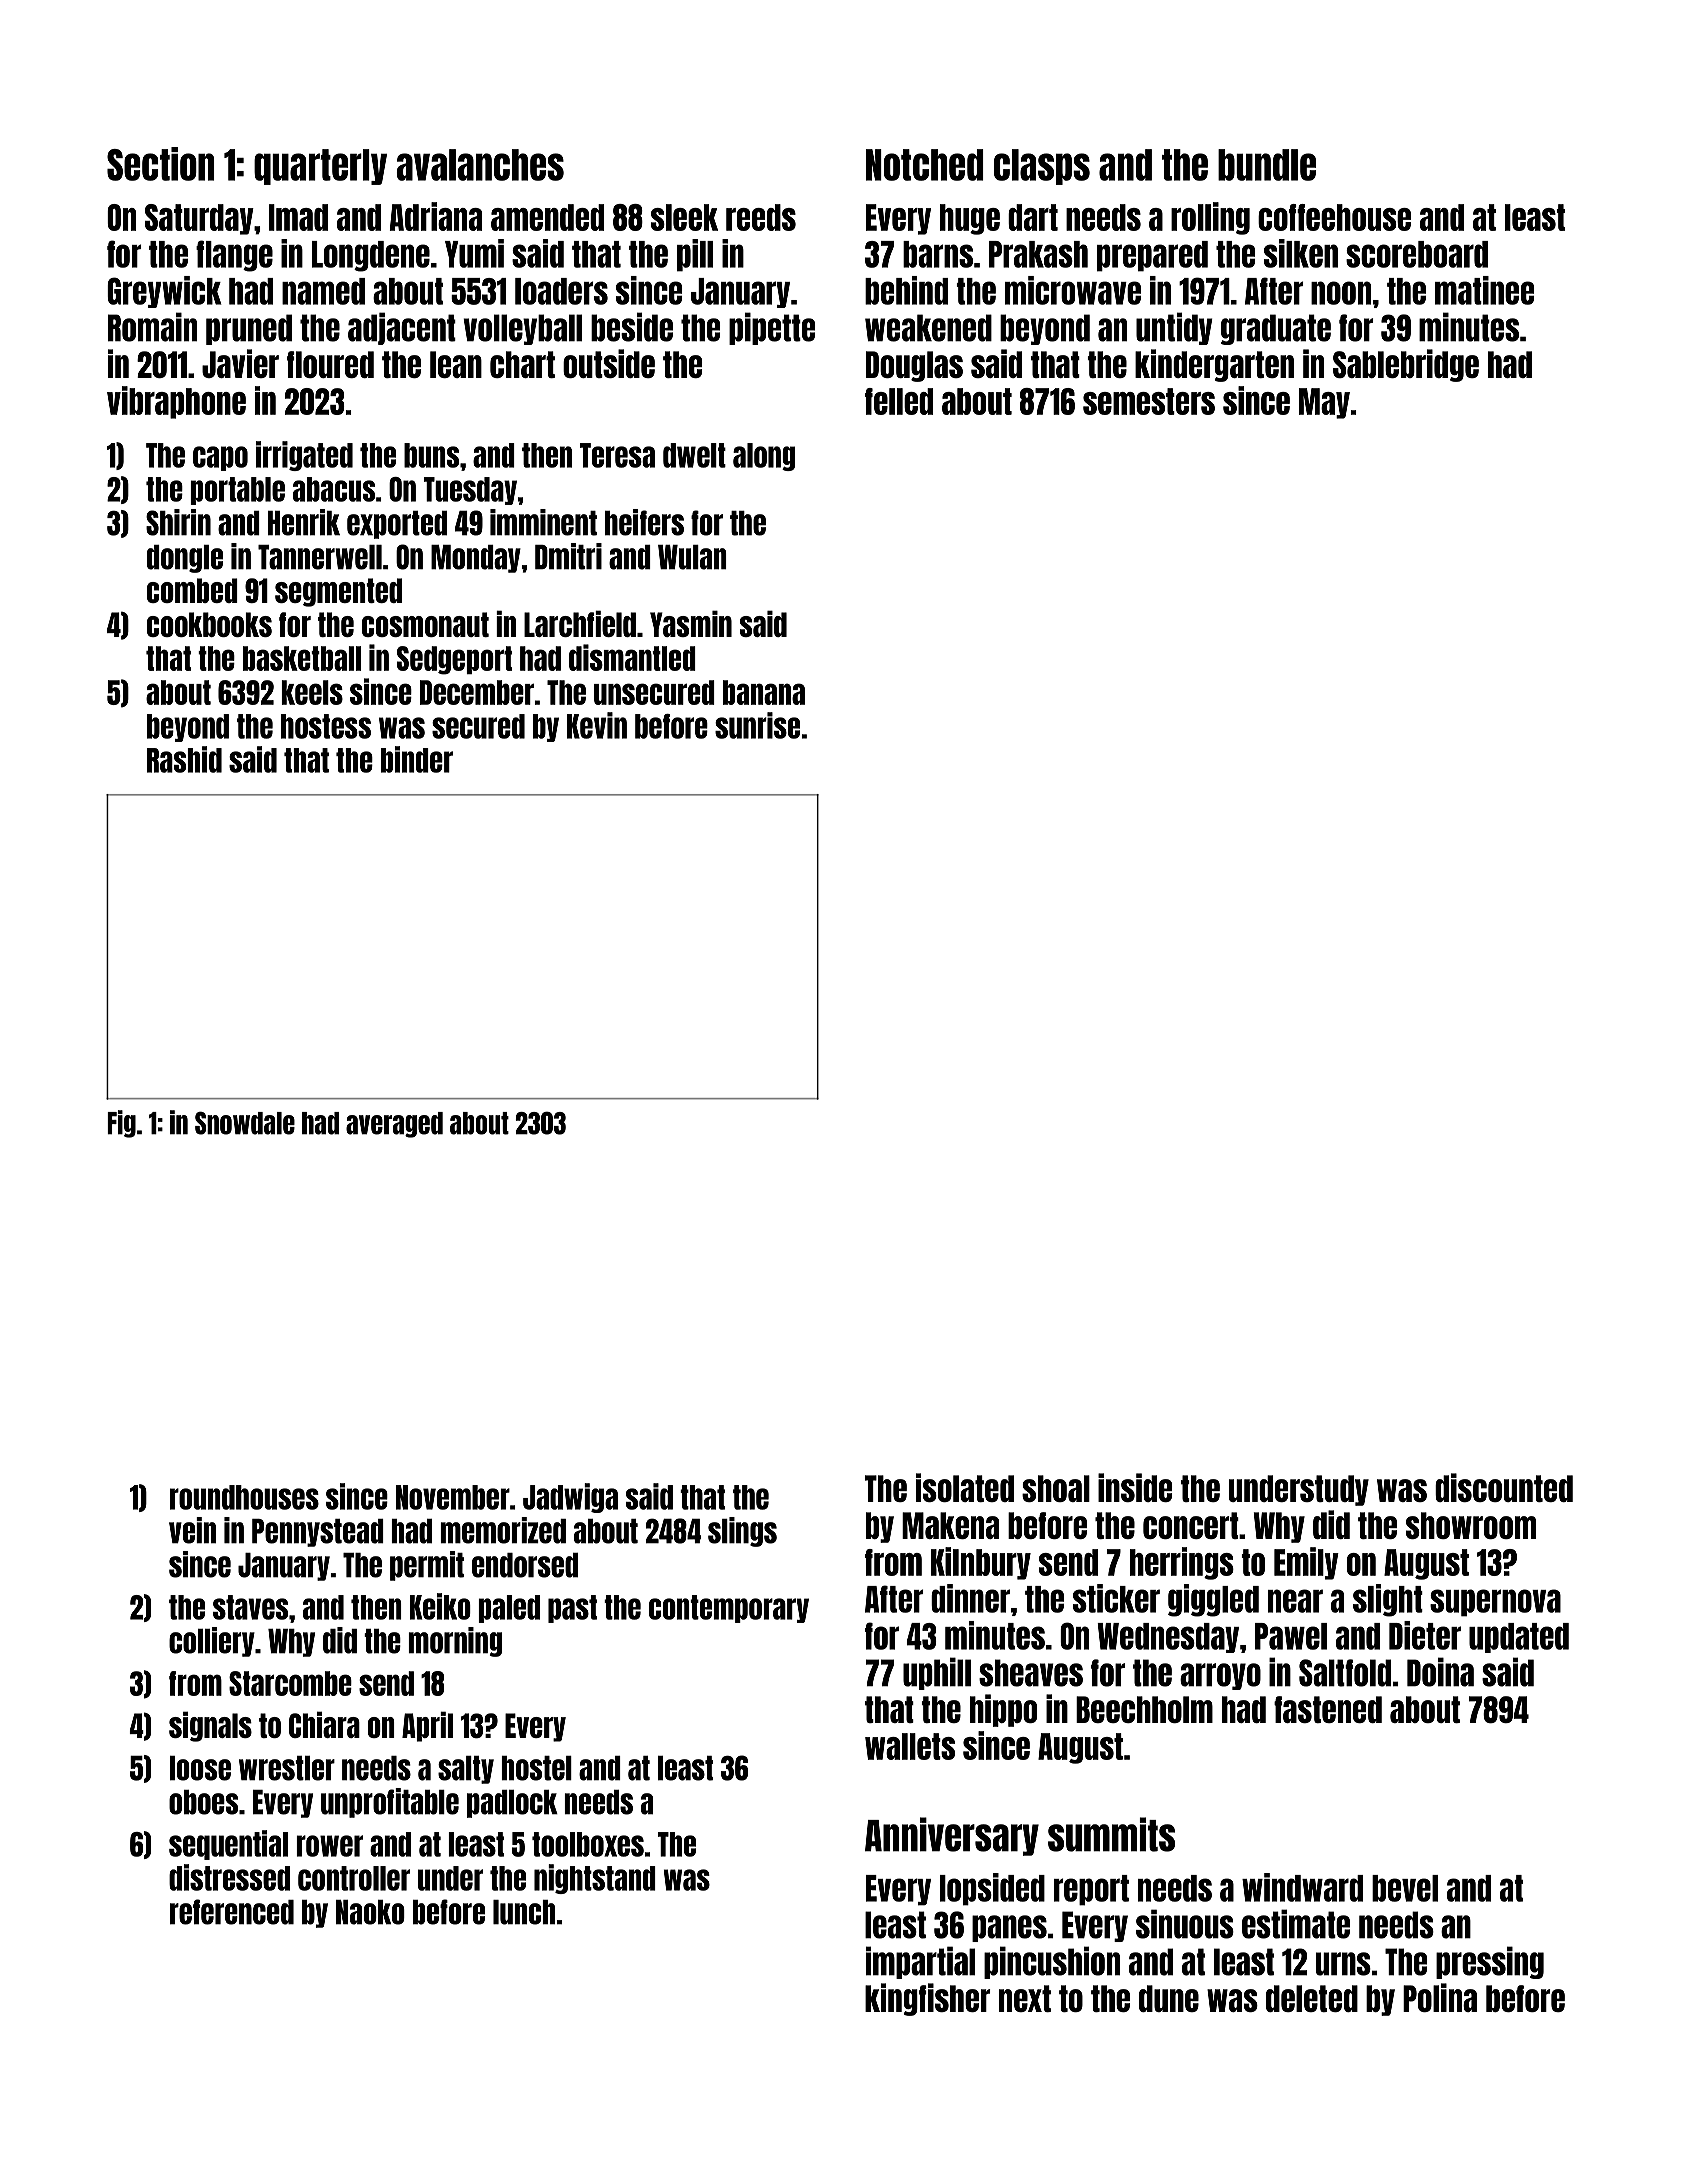 Image resolution: width=1683 pixels, height=2178 pixels. Describe the element at coordinates (757, 725) in the screenshot. I see `sunrise` at that location.
